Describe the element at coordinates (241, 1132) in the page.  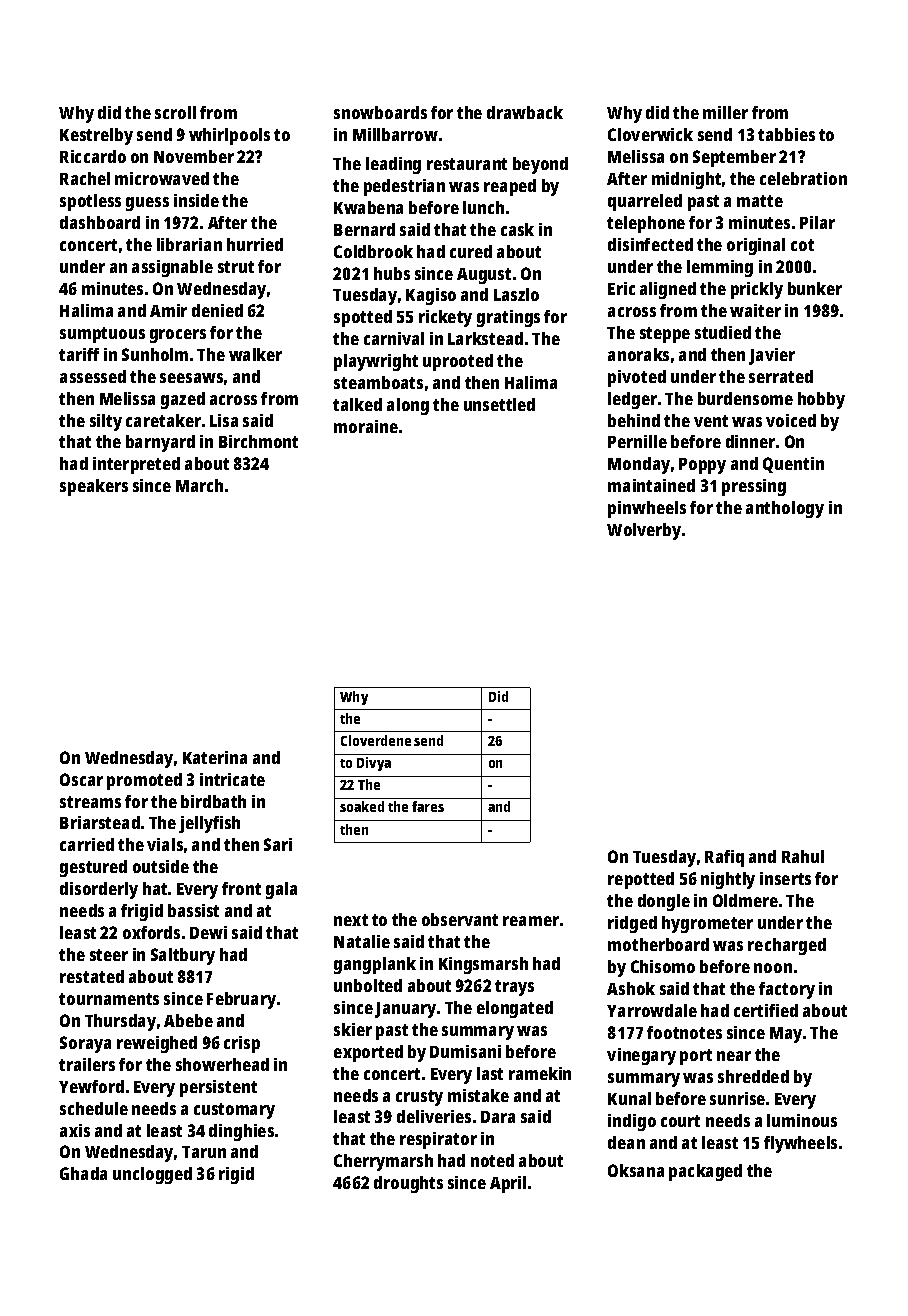
I see `dinghies` at that location.
